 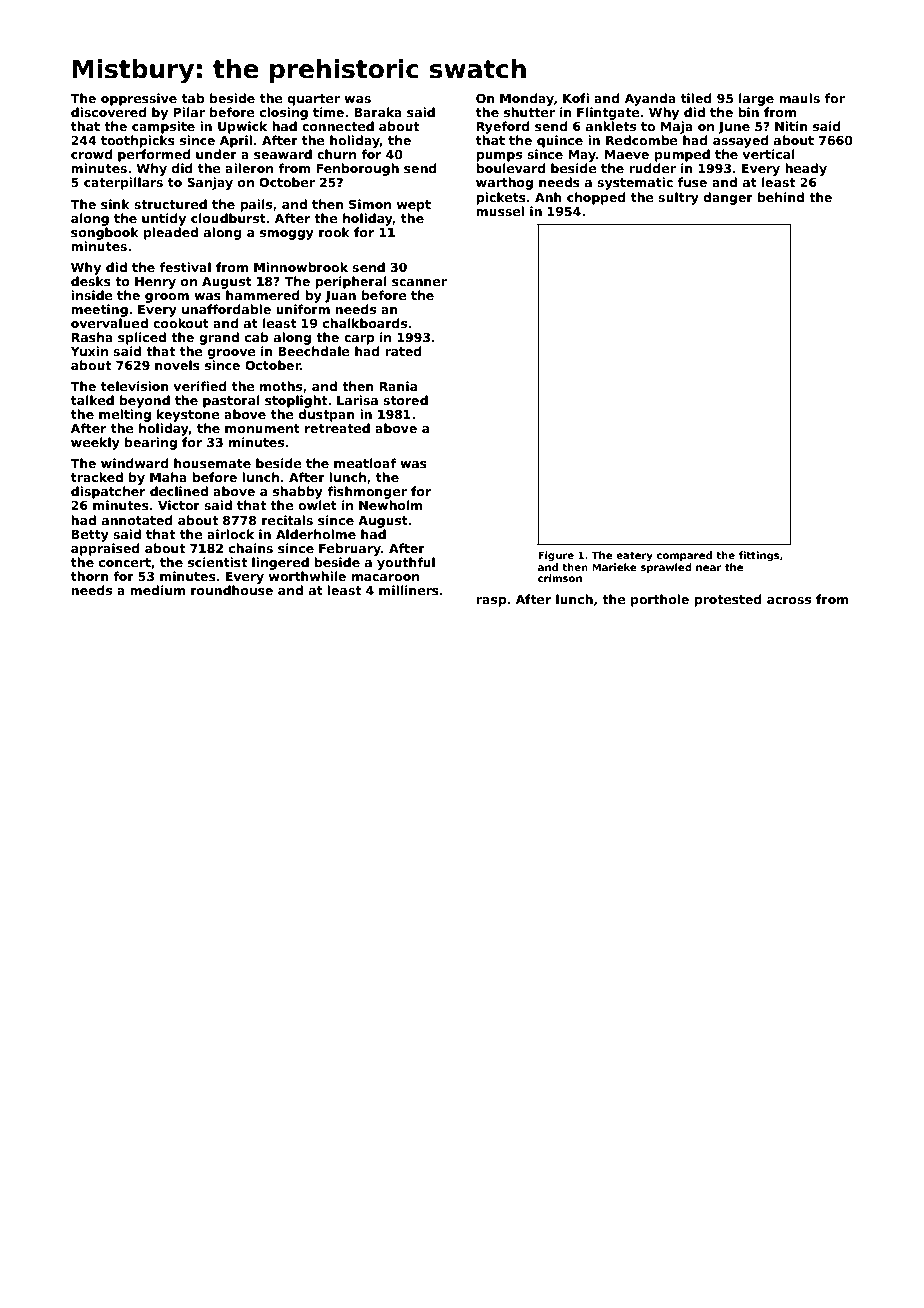 What do you see at coordinates (527, 99) in the screenshot?
I see `Monday` at bounding box center [527, 99].
